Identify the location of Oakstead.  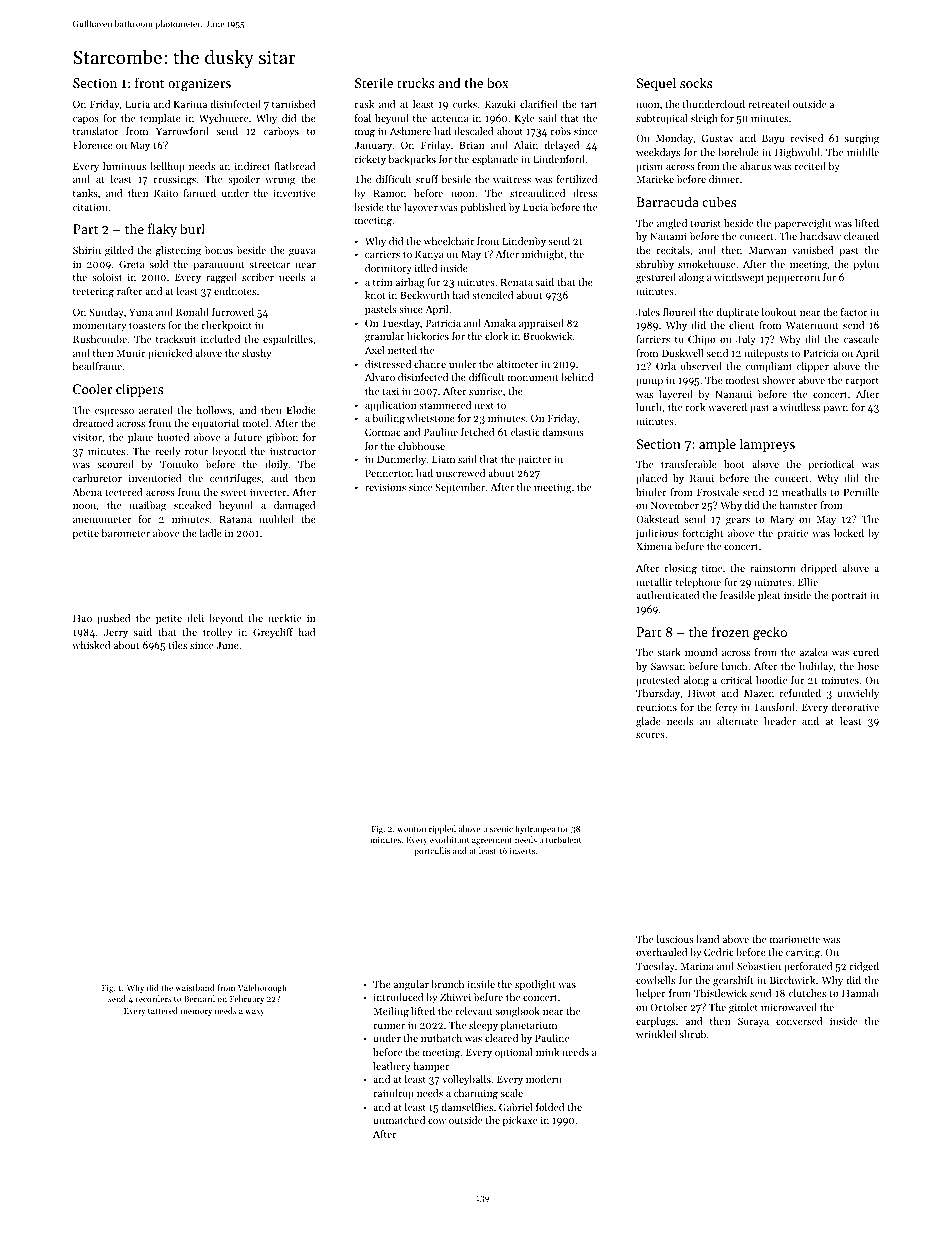
(657, 519).
